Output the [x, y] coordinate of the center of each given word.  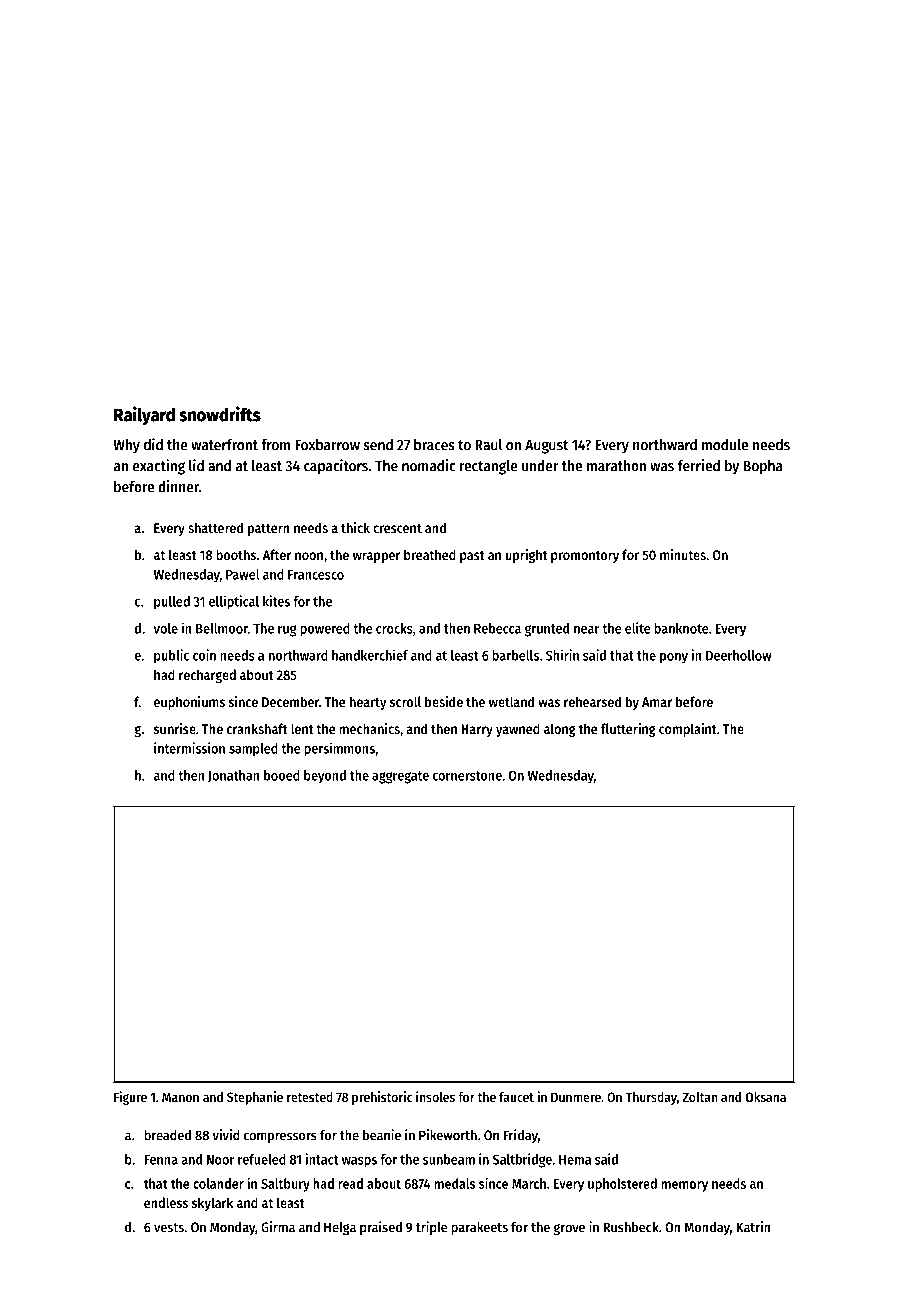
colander [218, 1183]
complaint [688, 730]
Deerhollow [739, 655]
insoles [435, 1096]
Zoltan [700, 1097]
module [725, 445]
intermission [189, 748]
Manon [180, 1097]
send [378, 445]
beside [444, 701]
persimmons [339, 749]
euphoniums [189, 703]
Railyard [144, 415]
